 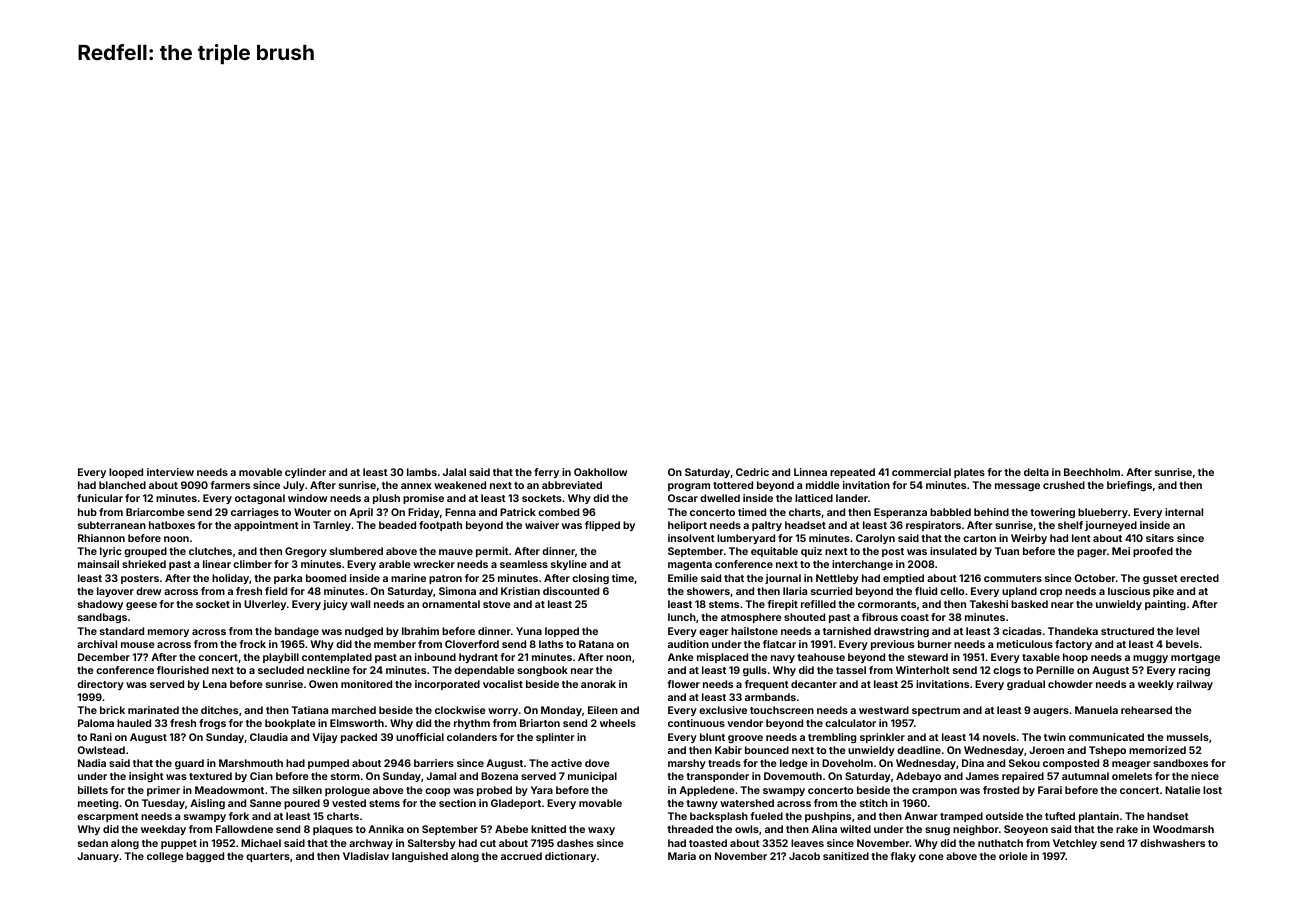 What do you see at coordinates (562, 632) in the image?
I see `lopped` at bounding box center [562, 632].
